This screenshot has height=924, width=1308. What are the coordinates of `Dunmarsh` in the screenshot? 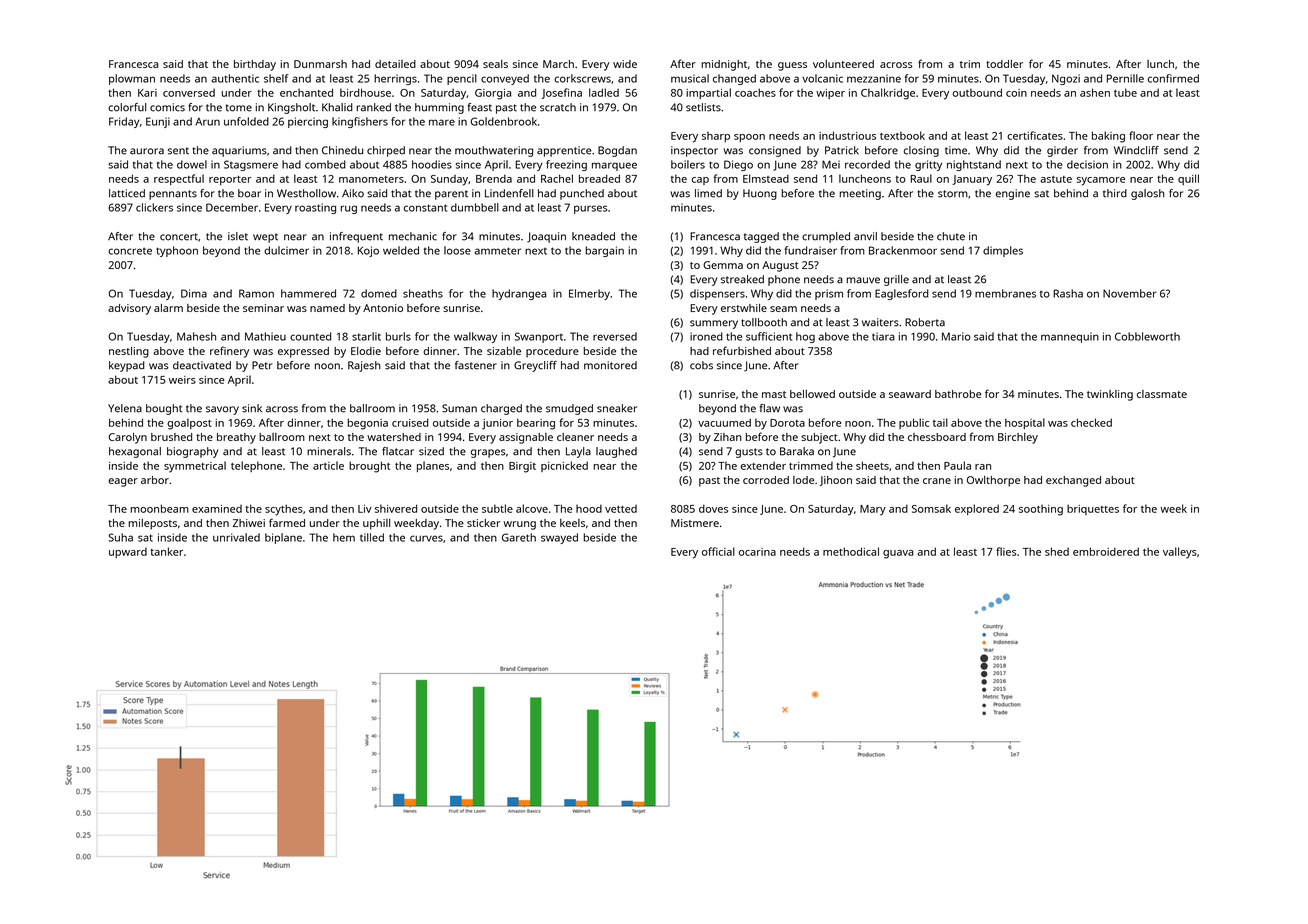 It's located at (320, 64).
